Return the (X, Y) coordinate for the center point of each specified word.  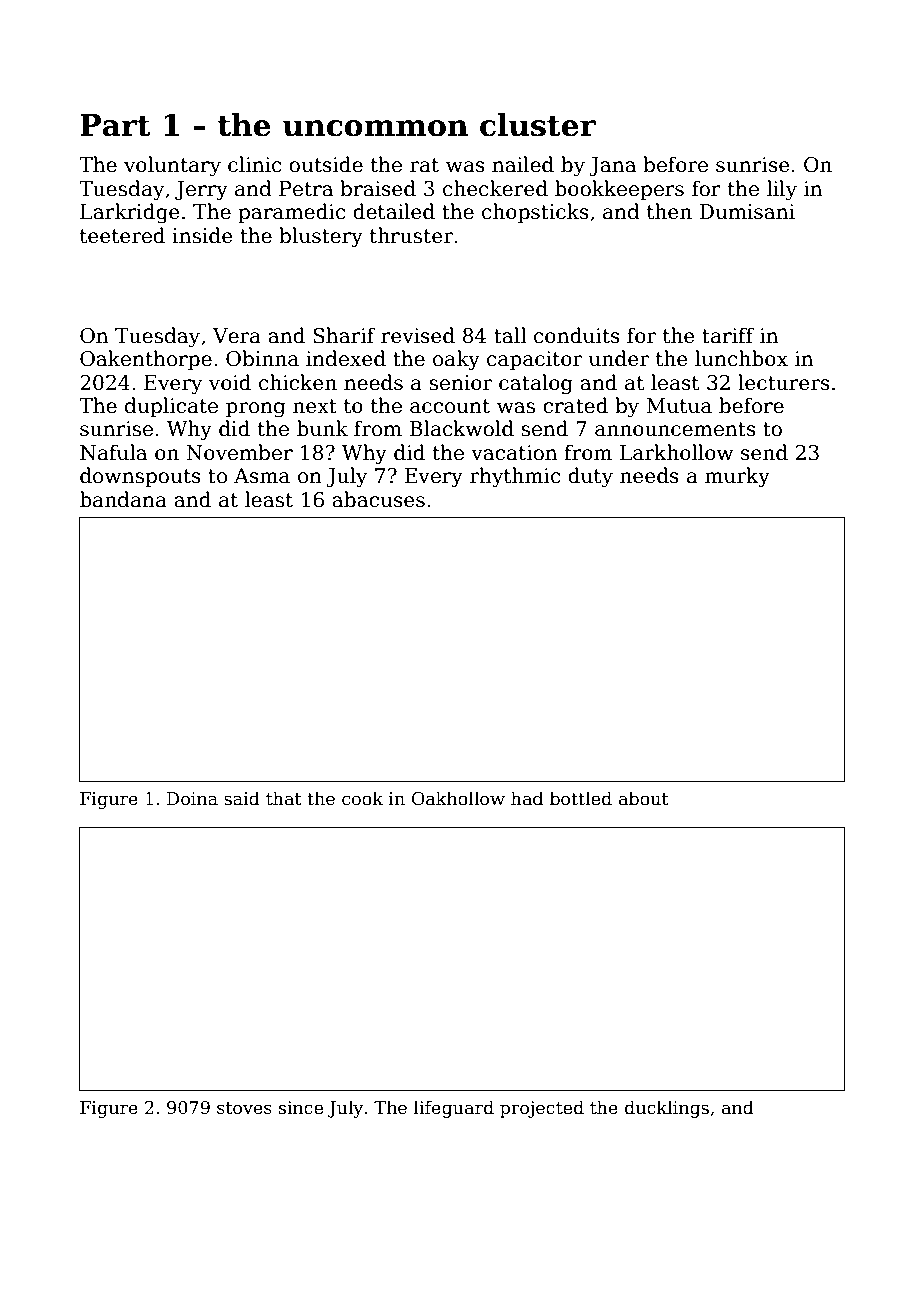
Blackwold (461, 428)
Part (115, 125)
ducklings (667, 1109)
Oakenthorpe (146, 360)
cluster (538, 125)
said (242, 798)
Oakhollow (458, 798)
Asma (262, 476)
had (527, 798)
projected (542, 1109)
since (301, 1108)
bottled (581, 798)
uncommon (375, 128)
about (643, 798)
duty (590, 477)
